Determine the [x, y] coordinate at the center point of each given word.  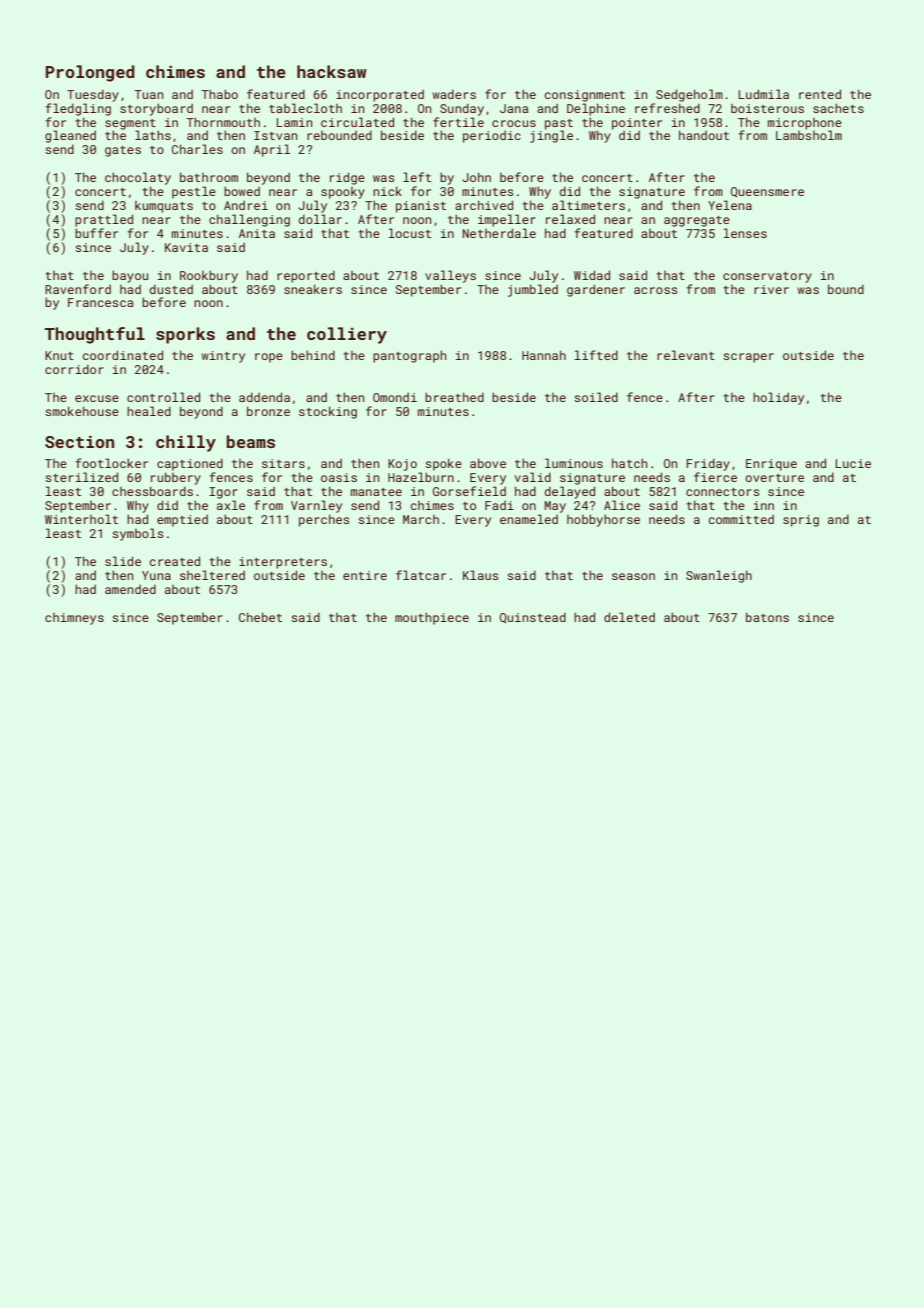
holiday [778, 398]
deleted [629, 617]
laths [153, 135]
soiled [596, 397]
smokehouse [82, 411]
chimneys [74, 619]
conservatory [767, 277]
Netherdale [499, 233]
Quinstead [533, 618]
